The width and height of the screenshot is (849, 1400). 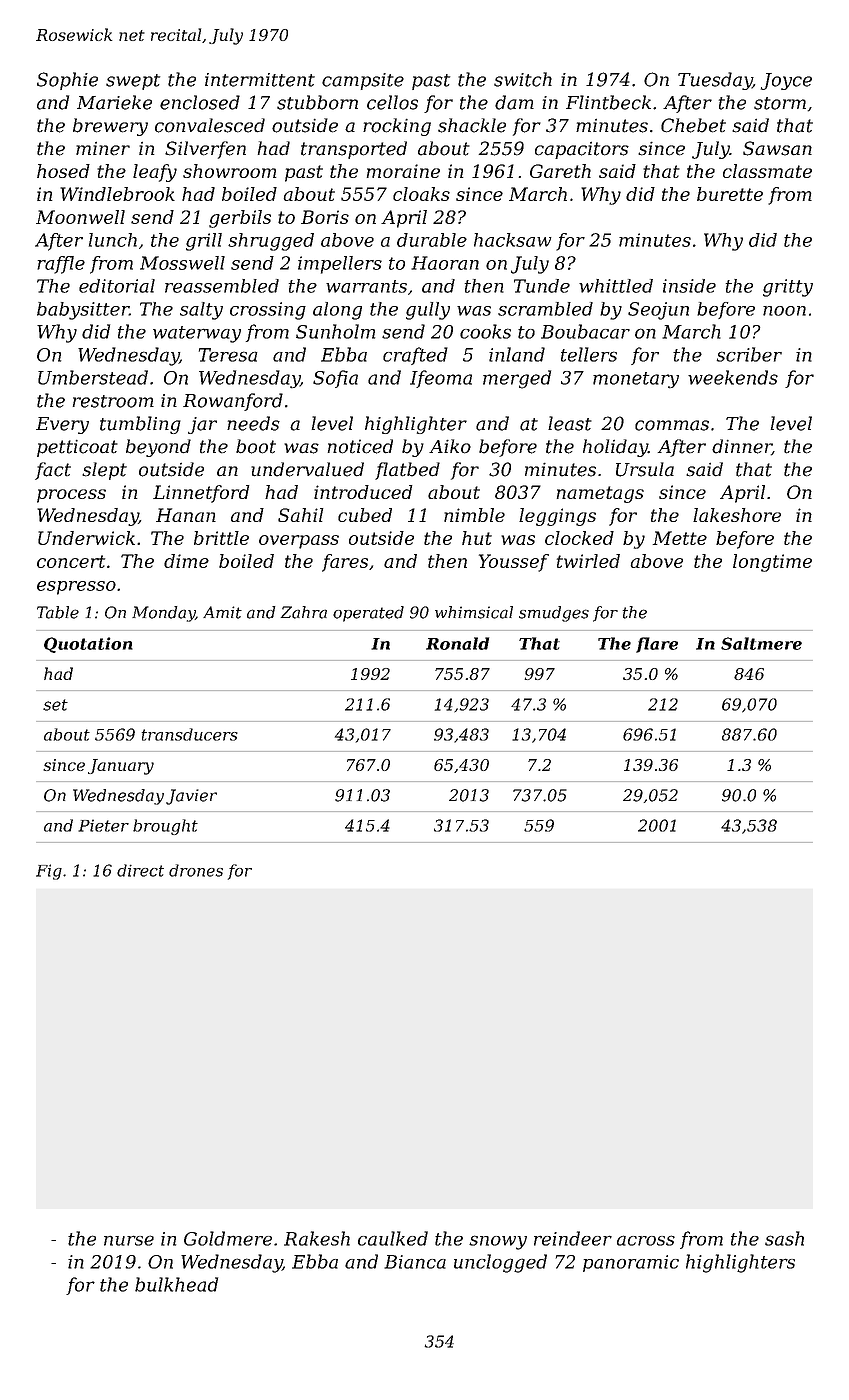 What do you see at coordinates (646, 1240) in the screenshot?
I see `across` at bounding box center [646, 1240].
